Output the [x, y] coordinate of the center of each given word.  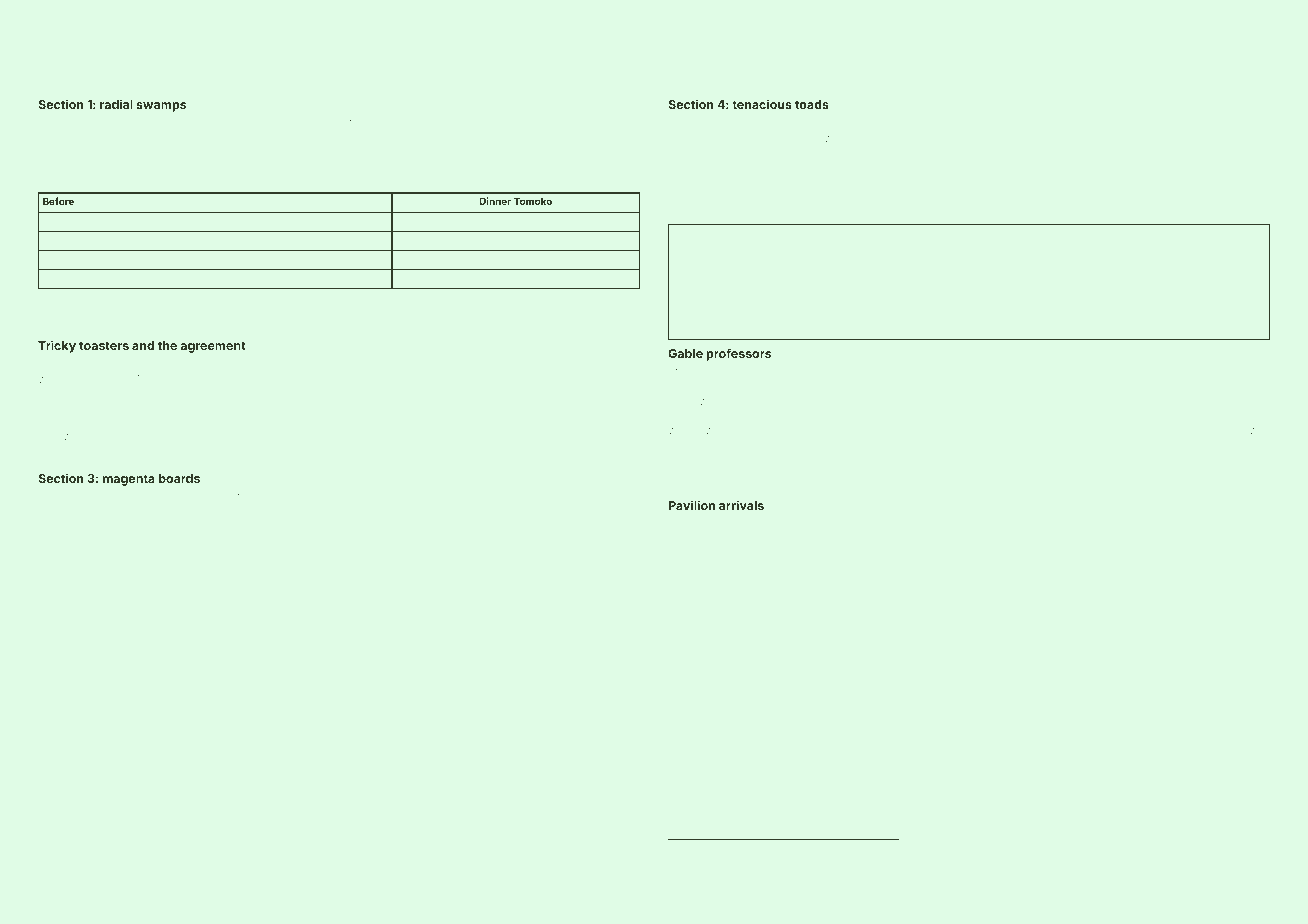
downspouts [238, 139]
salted [309, 365]
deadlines [448, 302]
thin [940, 849]
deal [1047, 195]
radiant [1016, 195]
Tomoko [533, 201]
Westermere [224, 540]
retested [1128, 849]
